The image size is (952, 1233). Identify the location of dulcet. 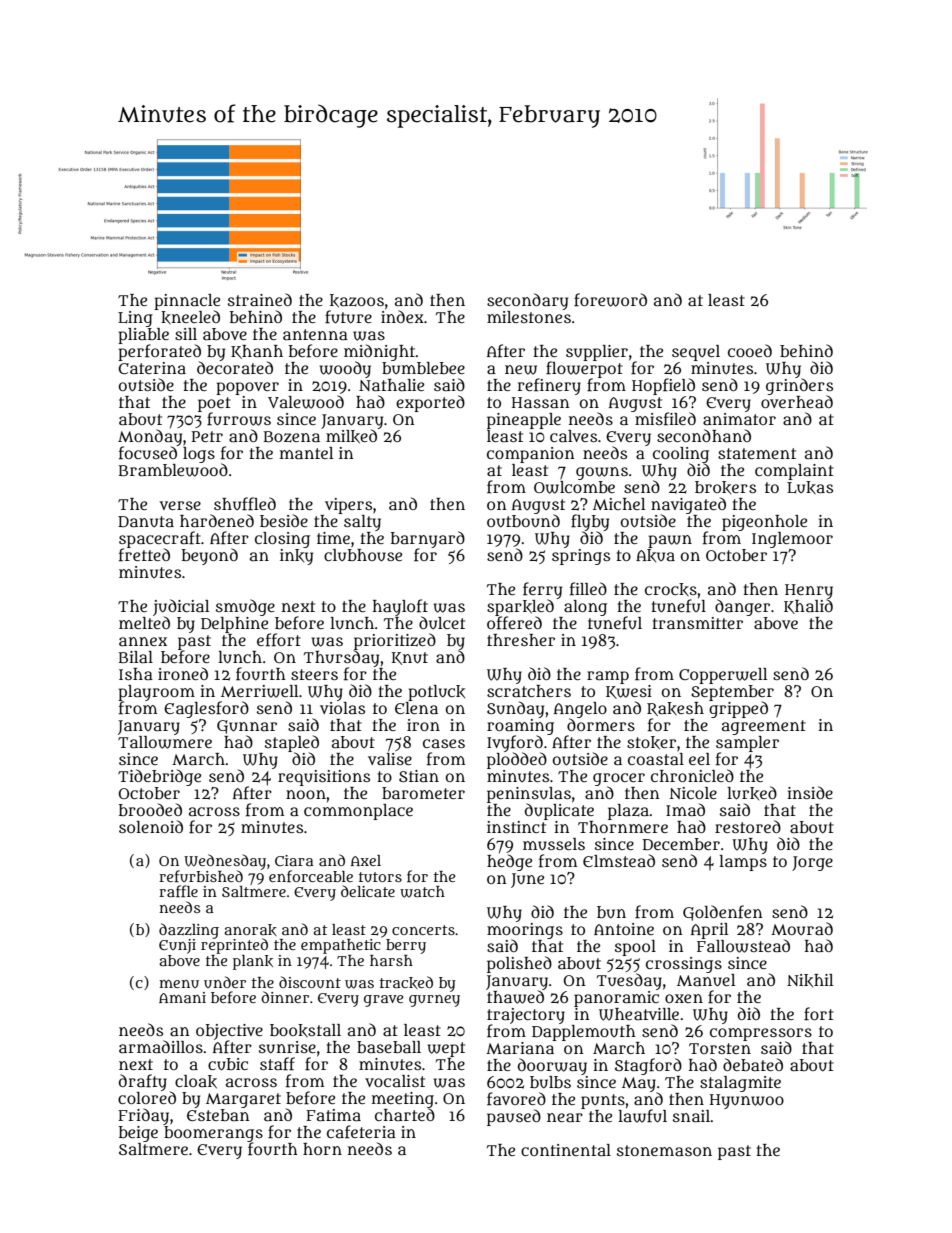
(442, 622).
